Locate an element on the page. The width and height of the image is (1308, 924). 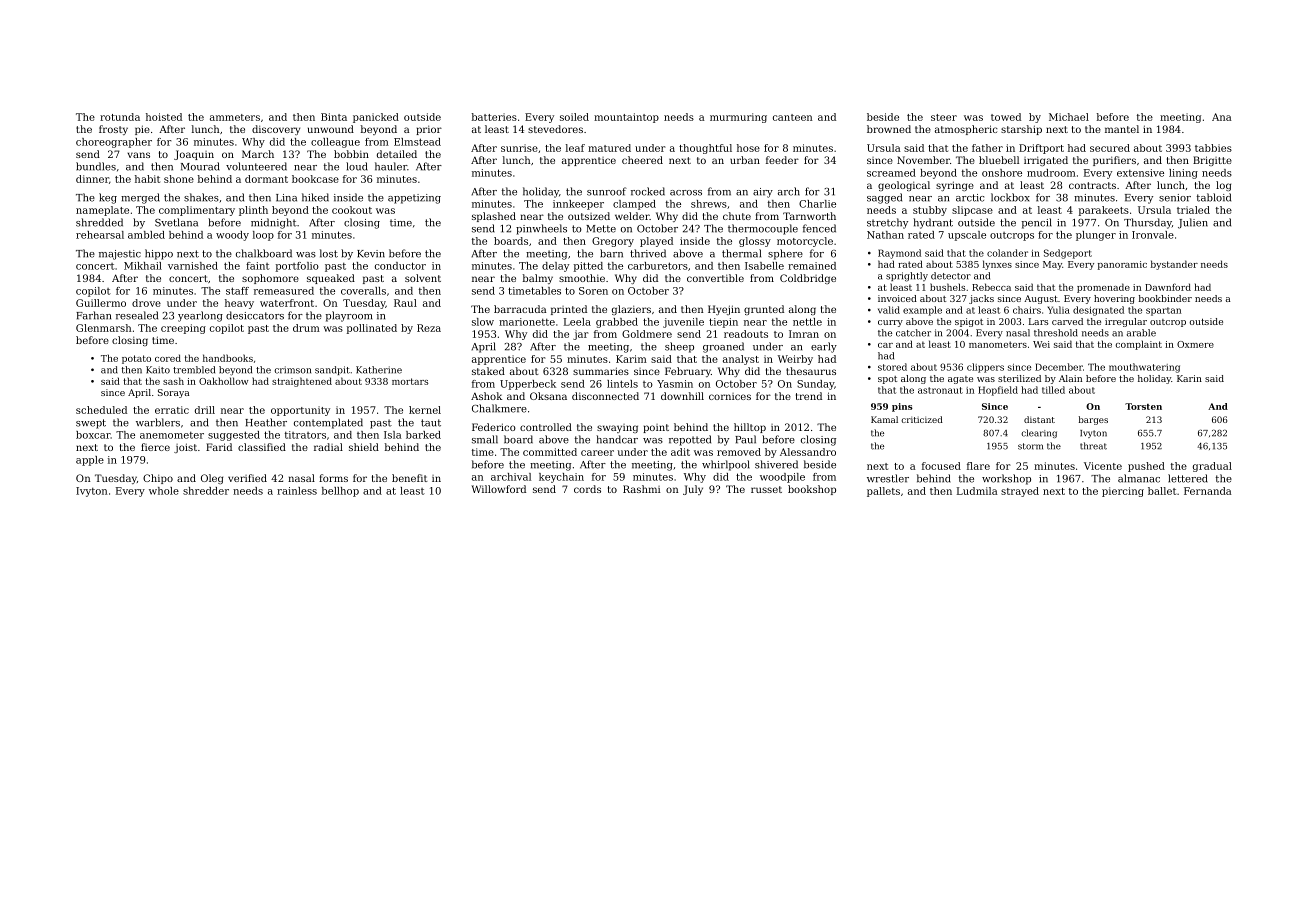
grunted is located at coordinates (764, 310).
